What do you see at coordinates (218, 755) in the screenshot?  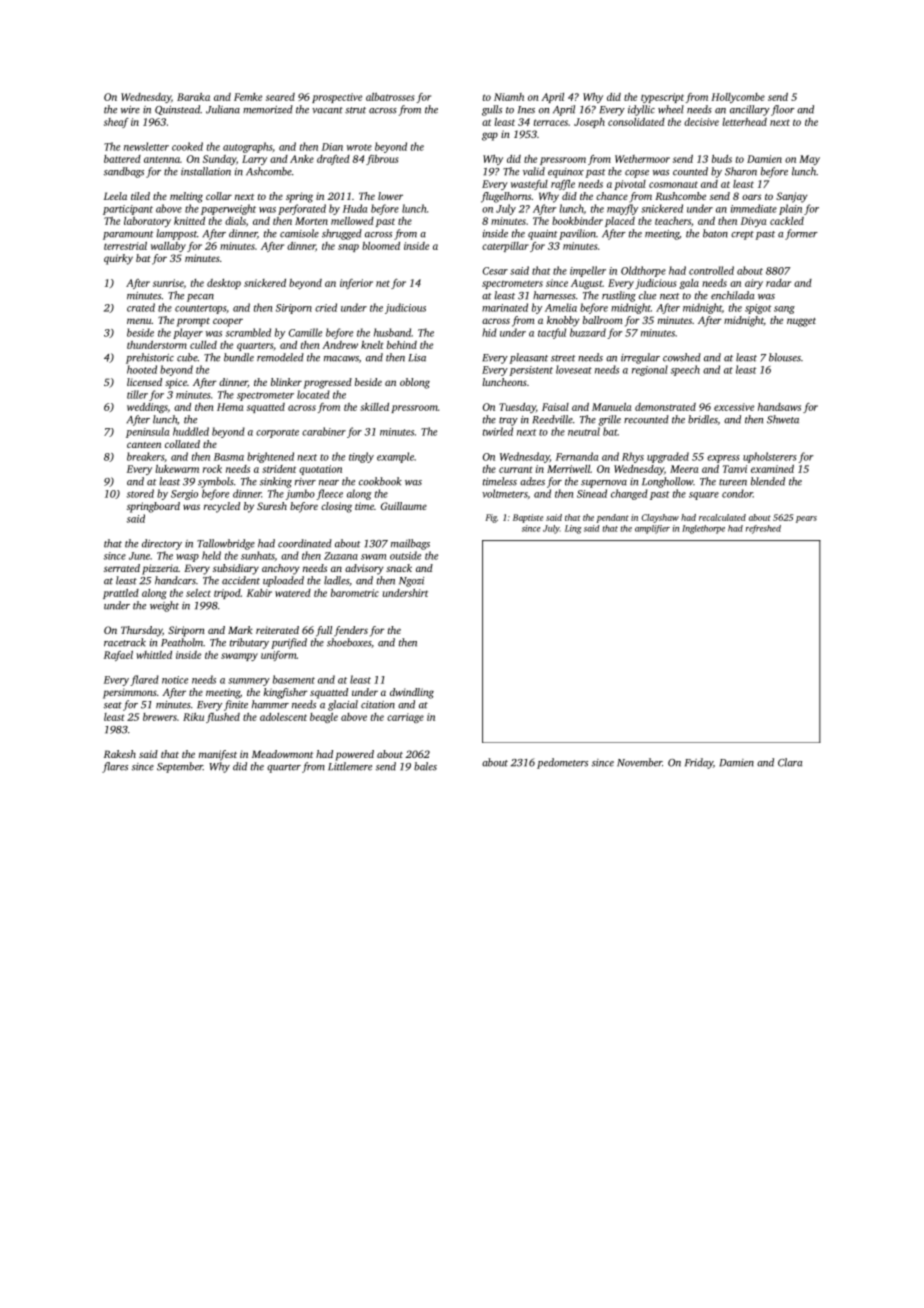 I see `manifest` at bounding box center [218, 755].
